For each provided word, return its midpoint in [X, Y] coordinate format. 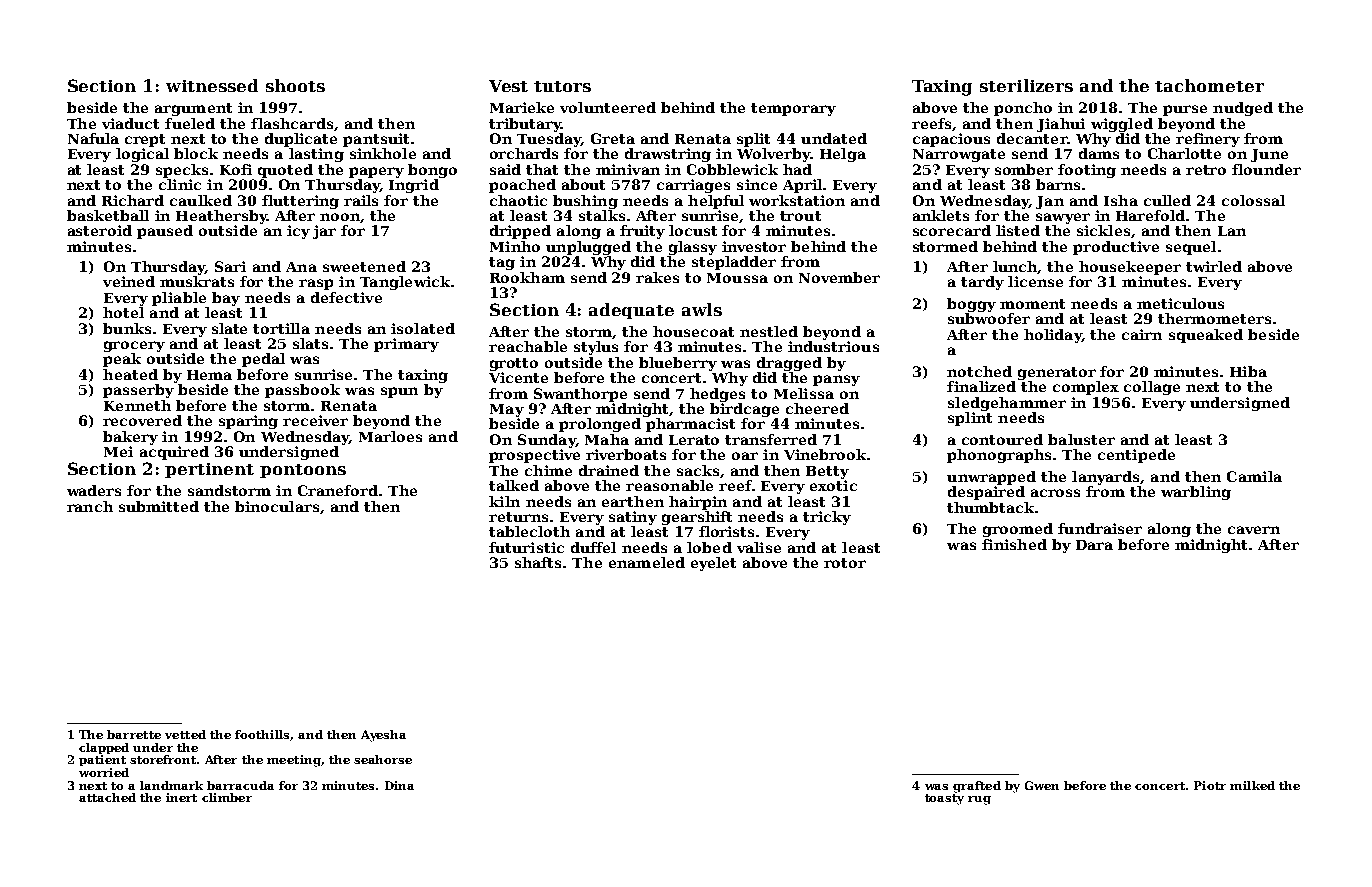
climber [227, 797]
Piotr [1210, 785]
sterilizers [1026, 85]
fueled [190, 123]
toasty [944, 799]
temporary [793, 109]
